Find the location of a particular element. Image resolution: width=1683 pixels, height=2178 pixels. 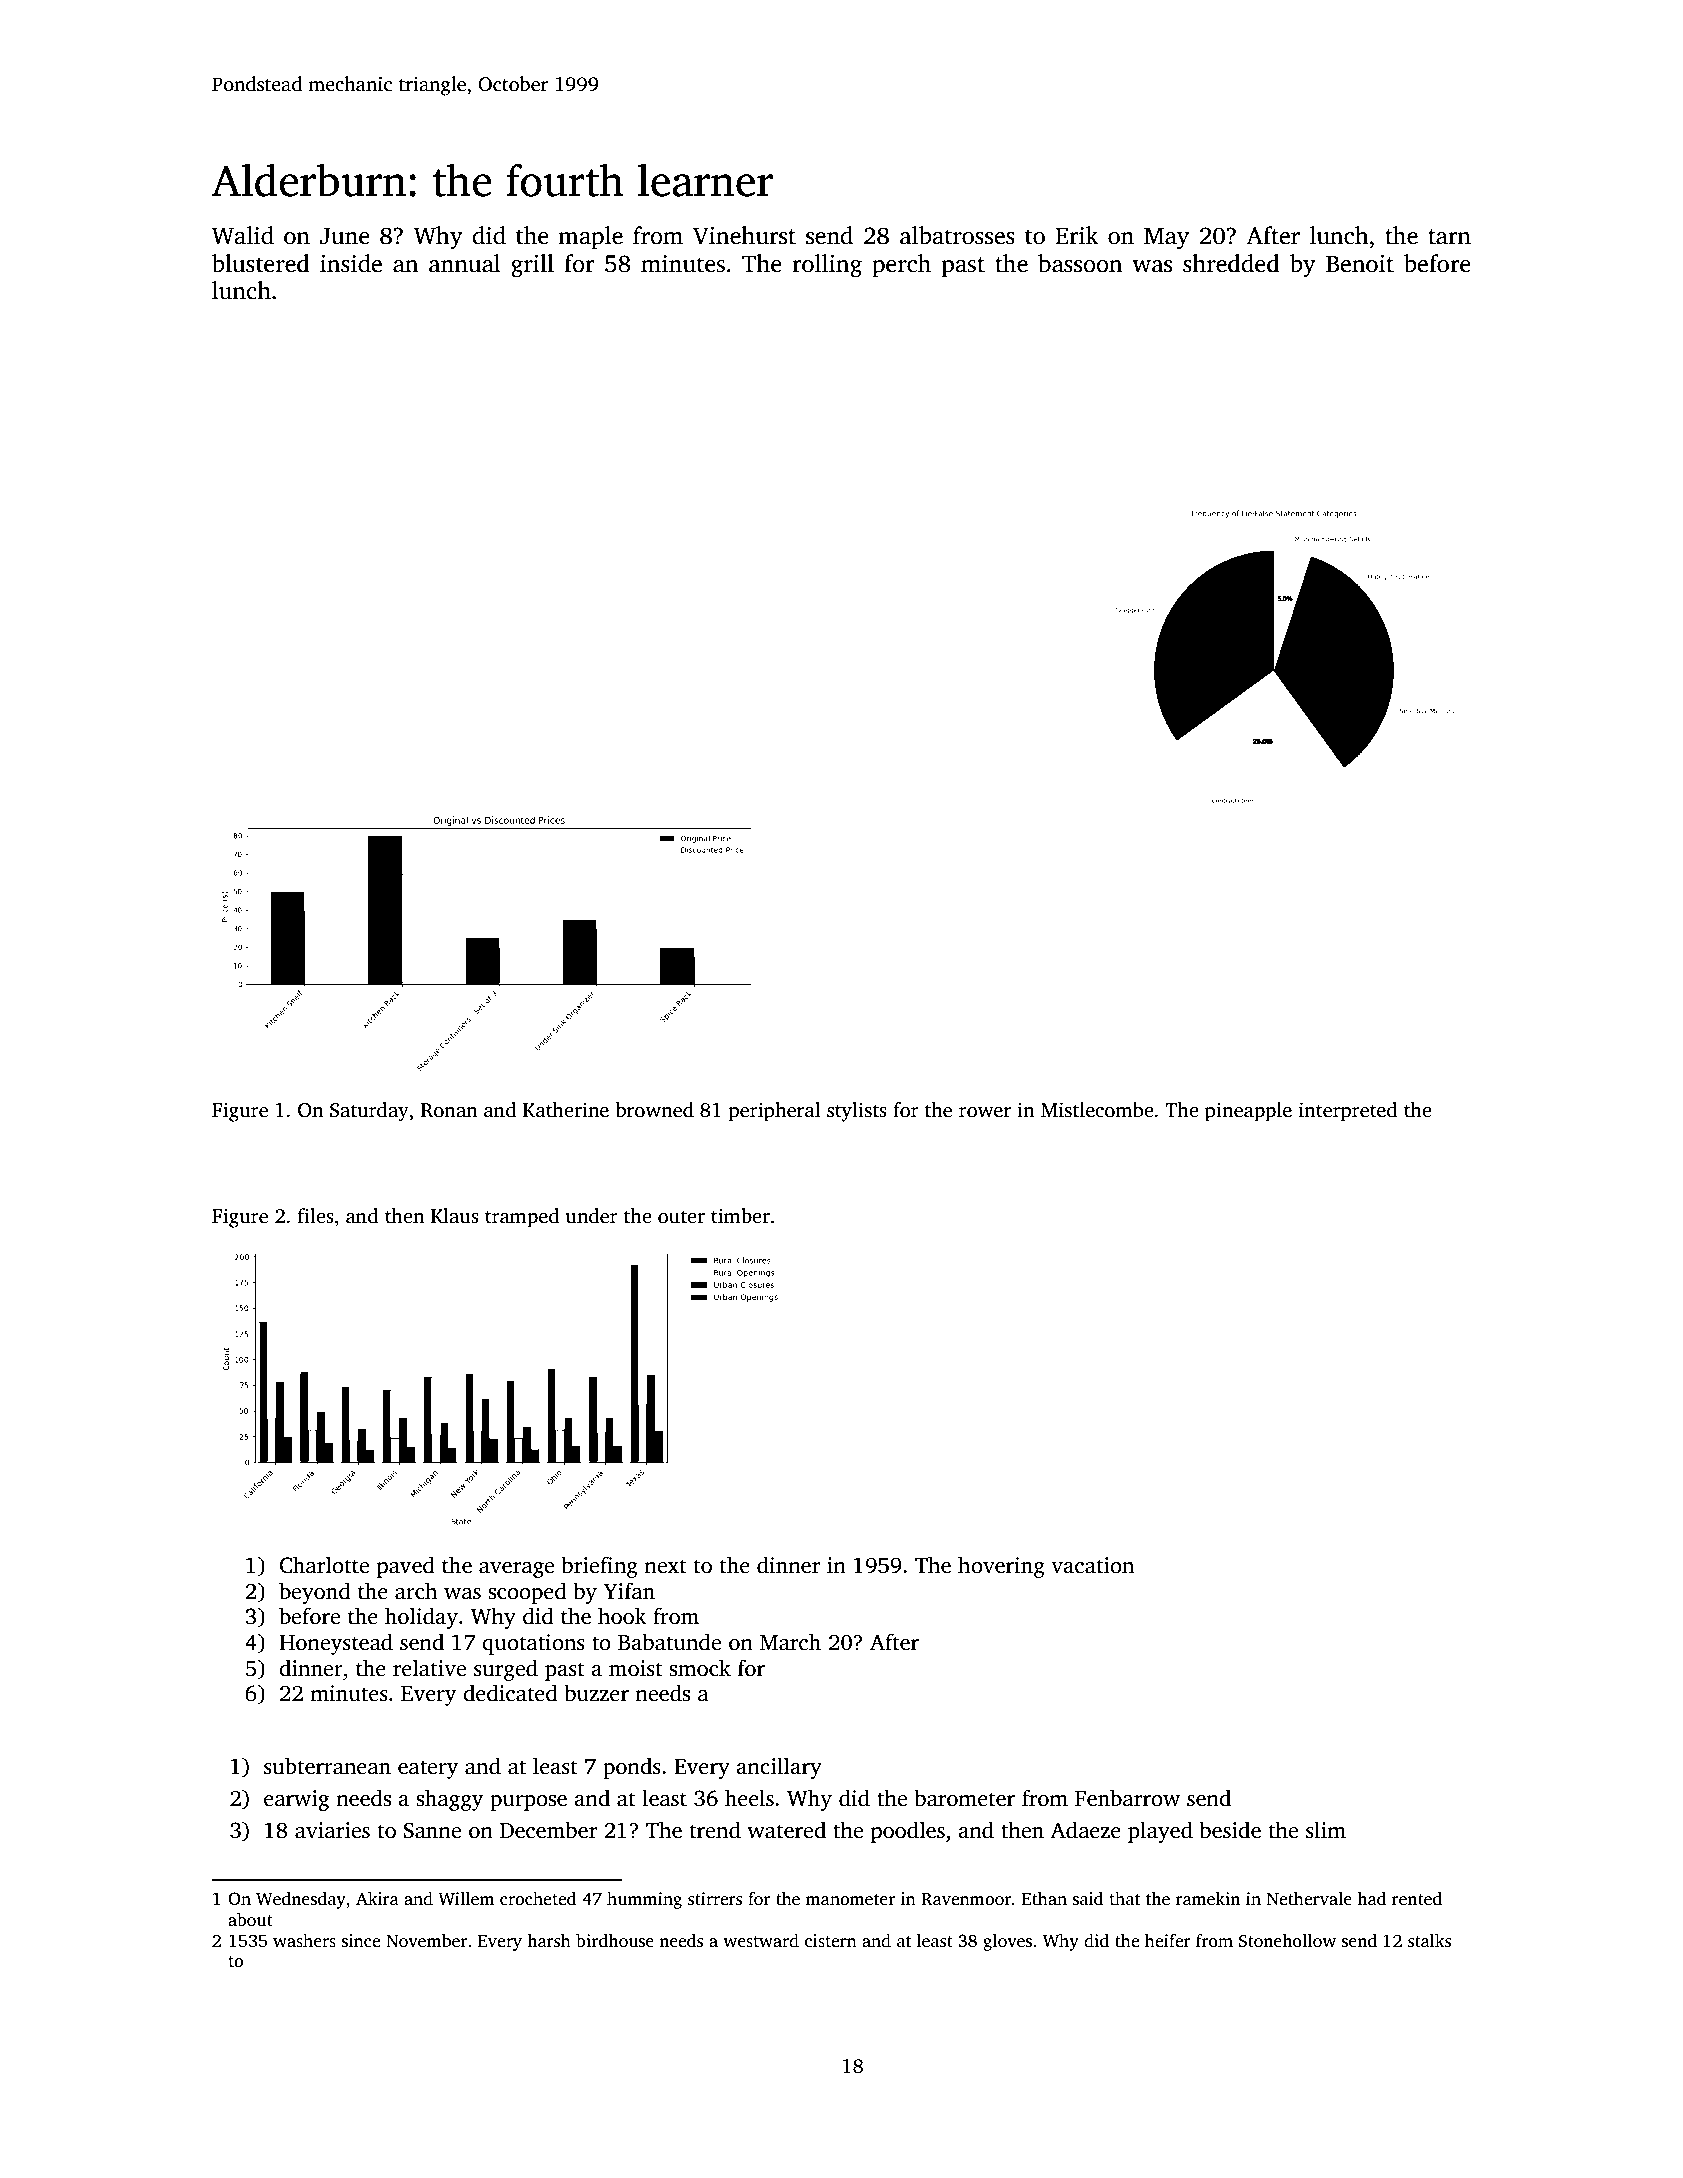

bassoon is located at coordinates (1080, 263).
